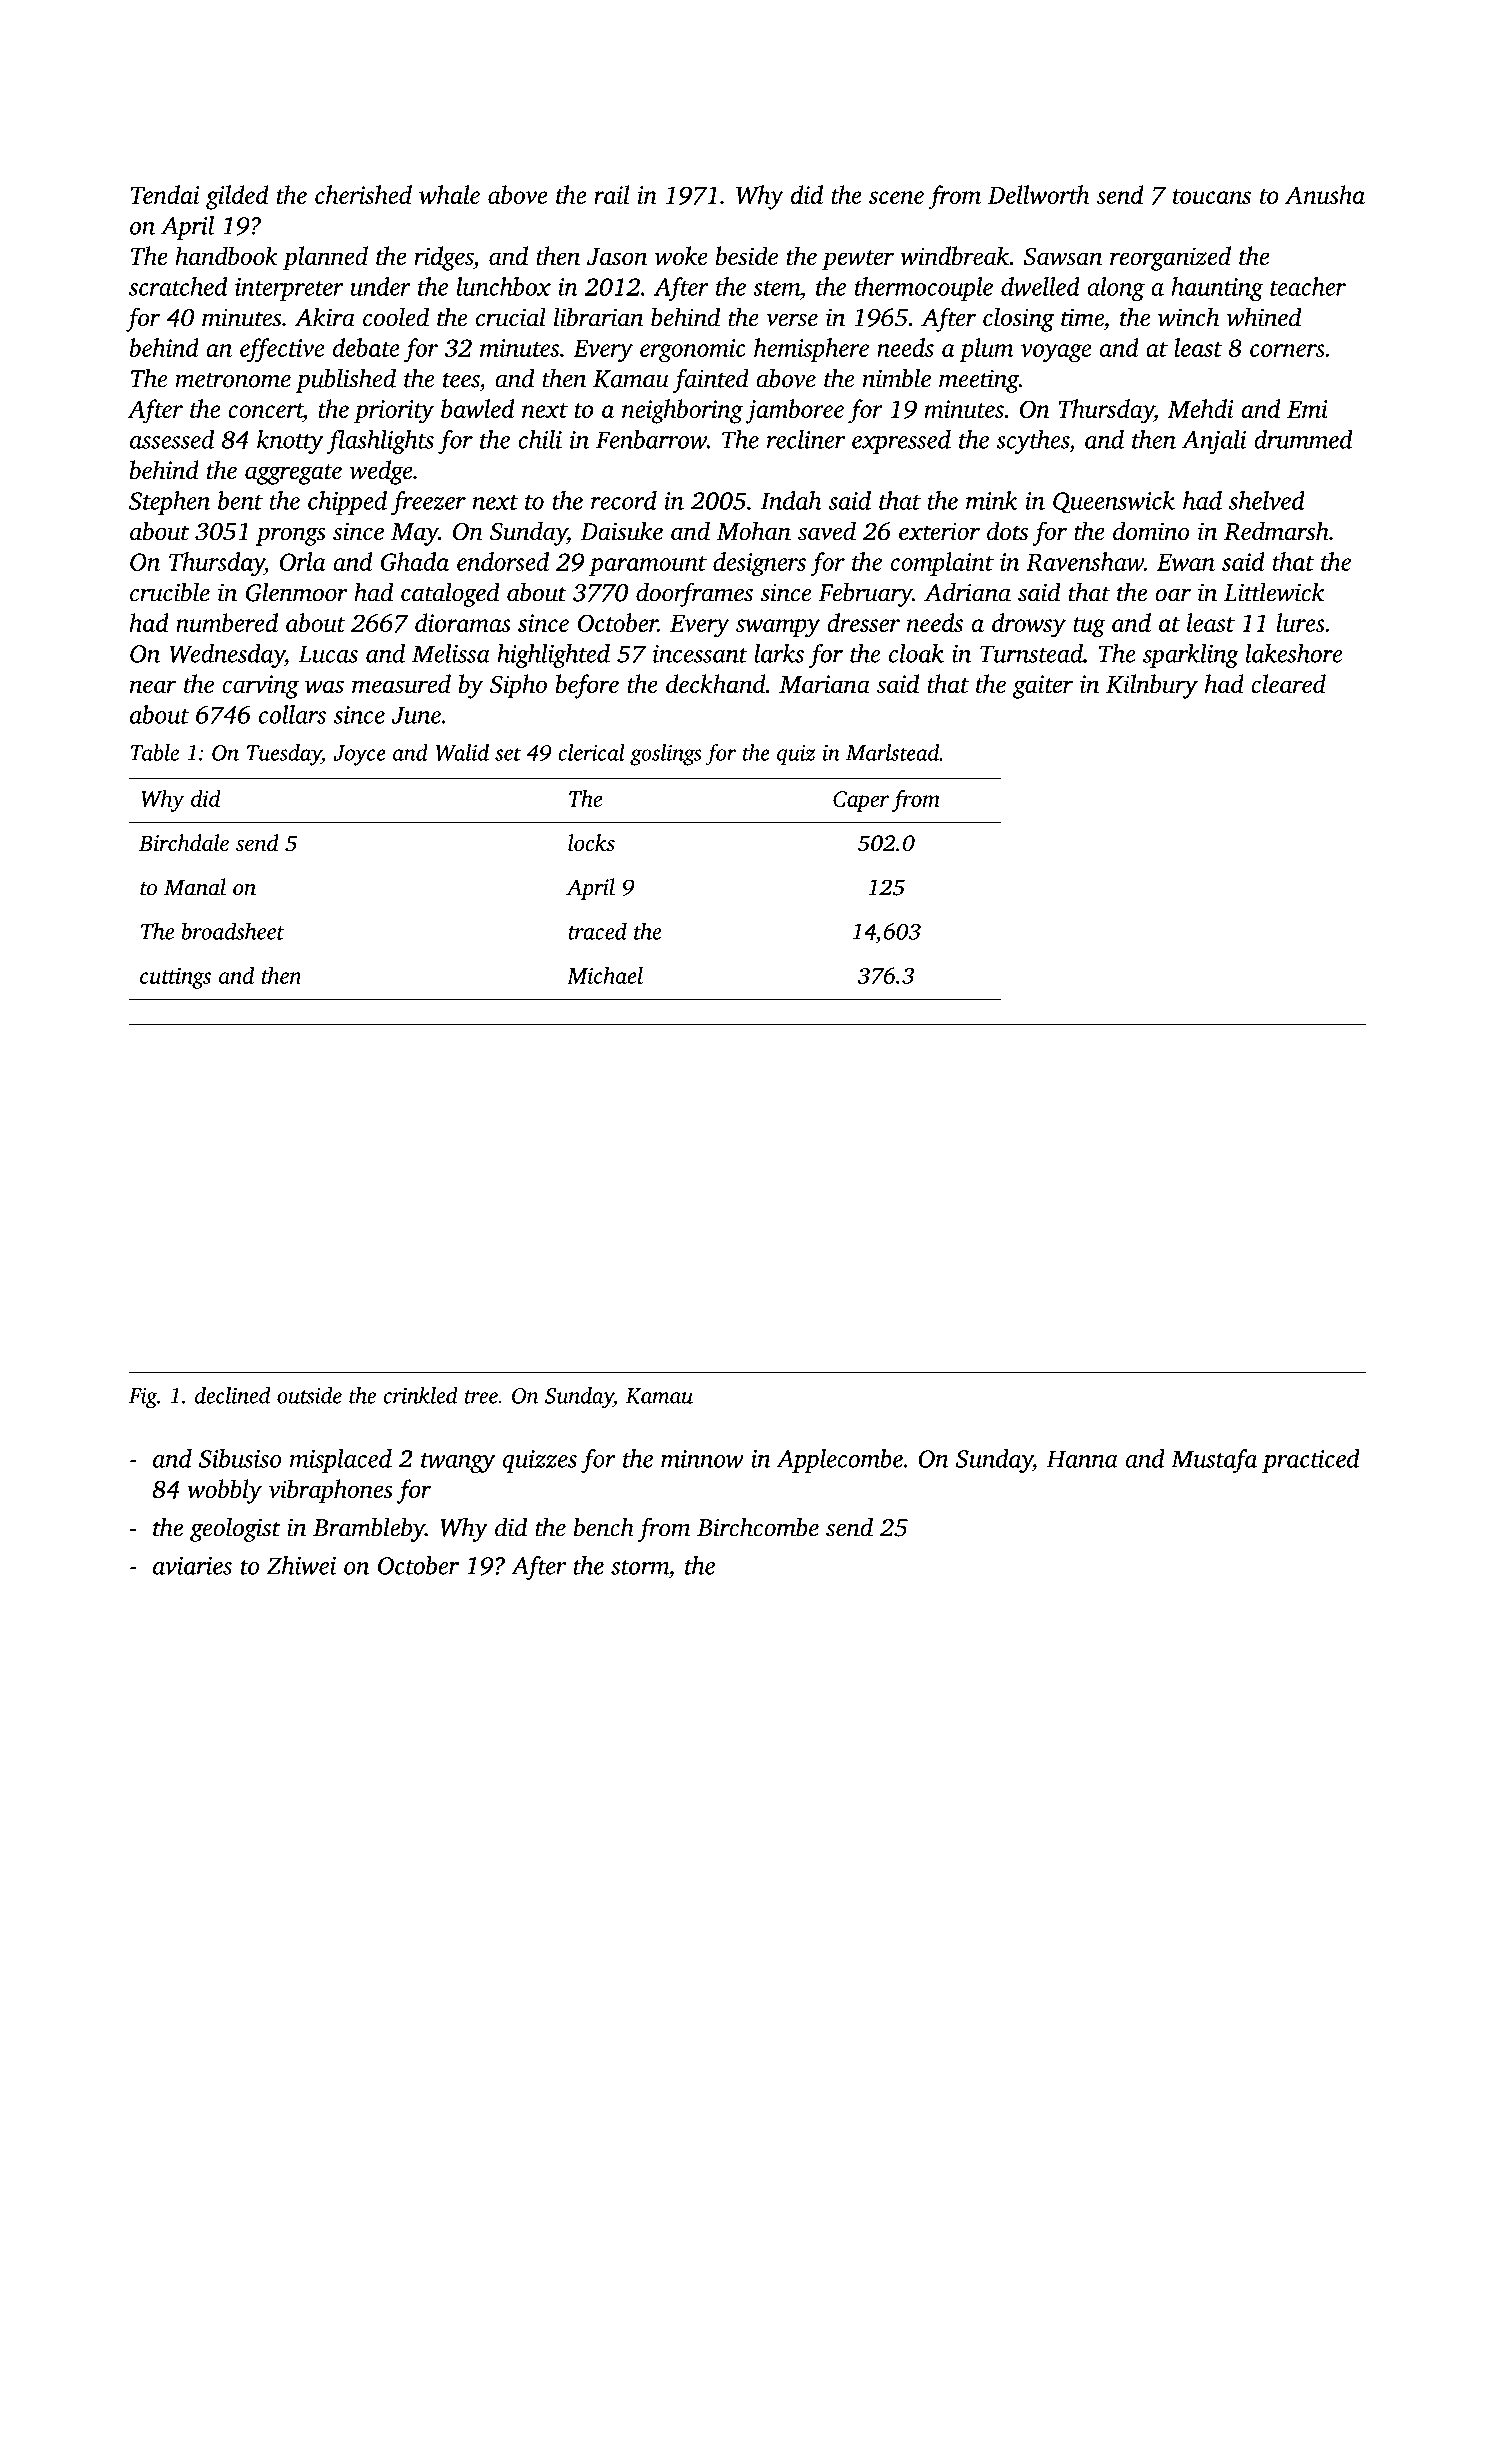  I want to click on aviaries, so click(192, 1566).
